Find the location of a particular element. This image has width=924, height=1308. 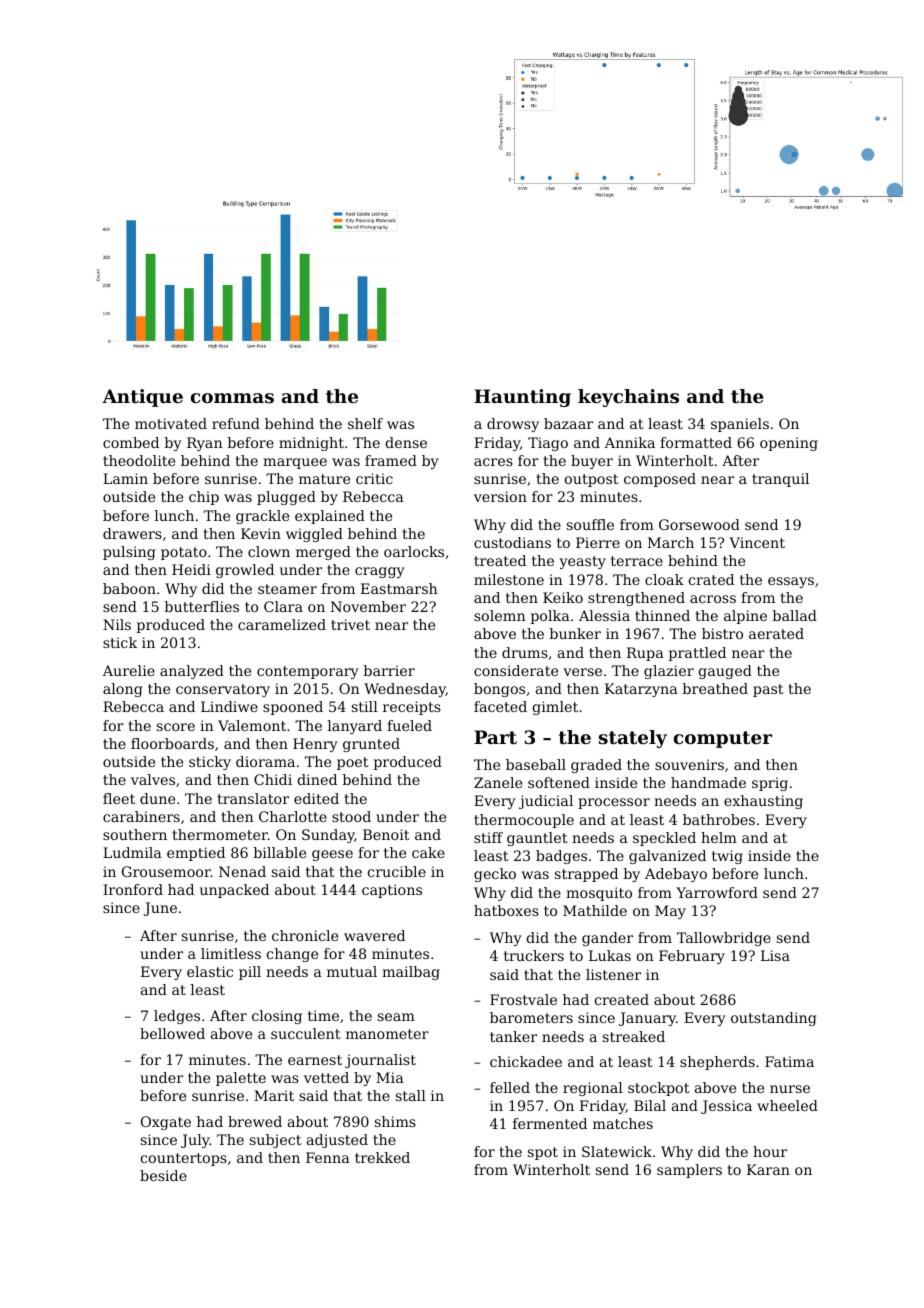

spot is located at coordinates (543, 1153).
